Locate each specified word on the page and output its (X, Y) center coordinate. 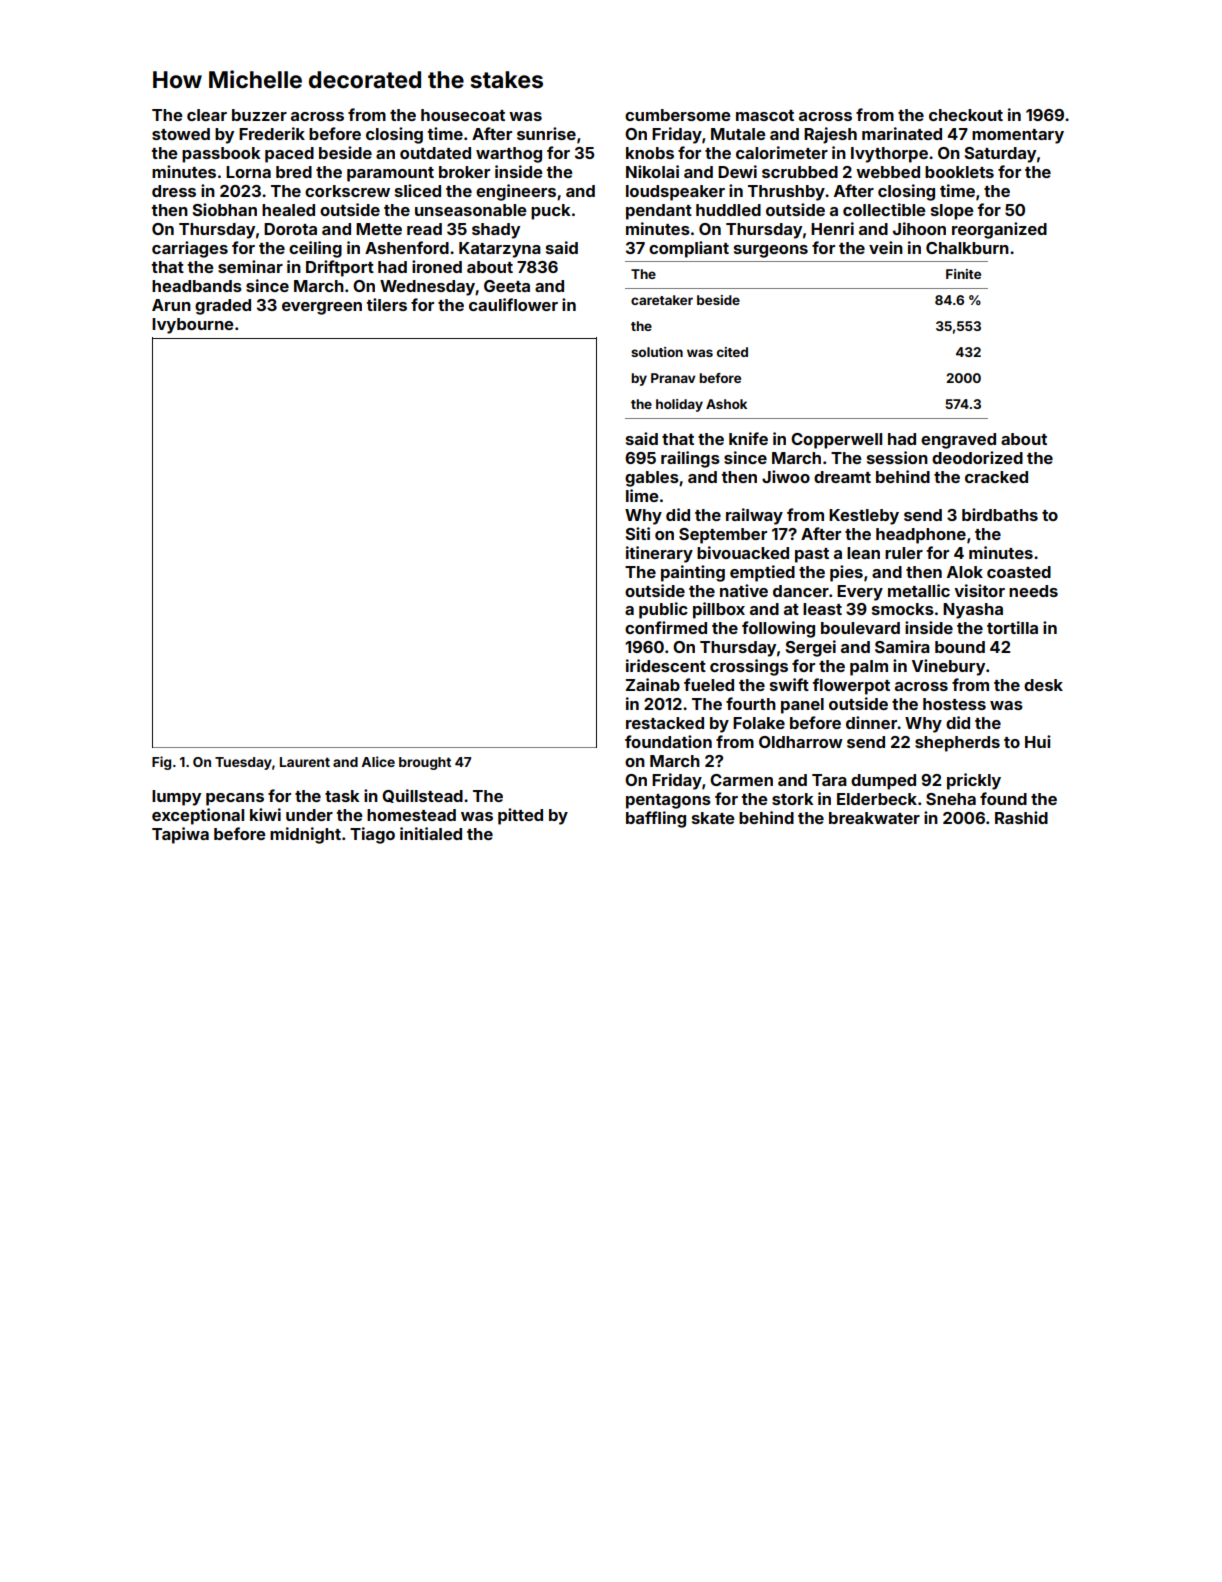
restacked (665, 723)
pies (846, 573)
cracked (996, 477)
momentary (1018, 136)
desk (1043, 685)
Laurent (305, 762)
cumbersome (678, 115)
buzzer (259, 115)
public (663, 610)
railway (754, 516)
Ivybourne (193, 326)
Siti (638, 533)
